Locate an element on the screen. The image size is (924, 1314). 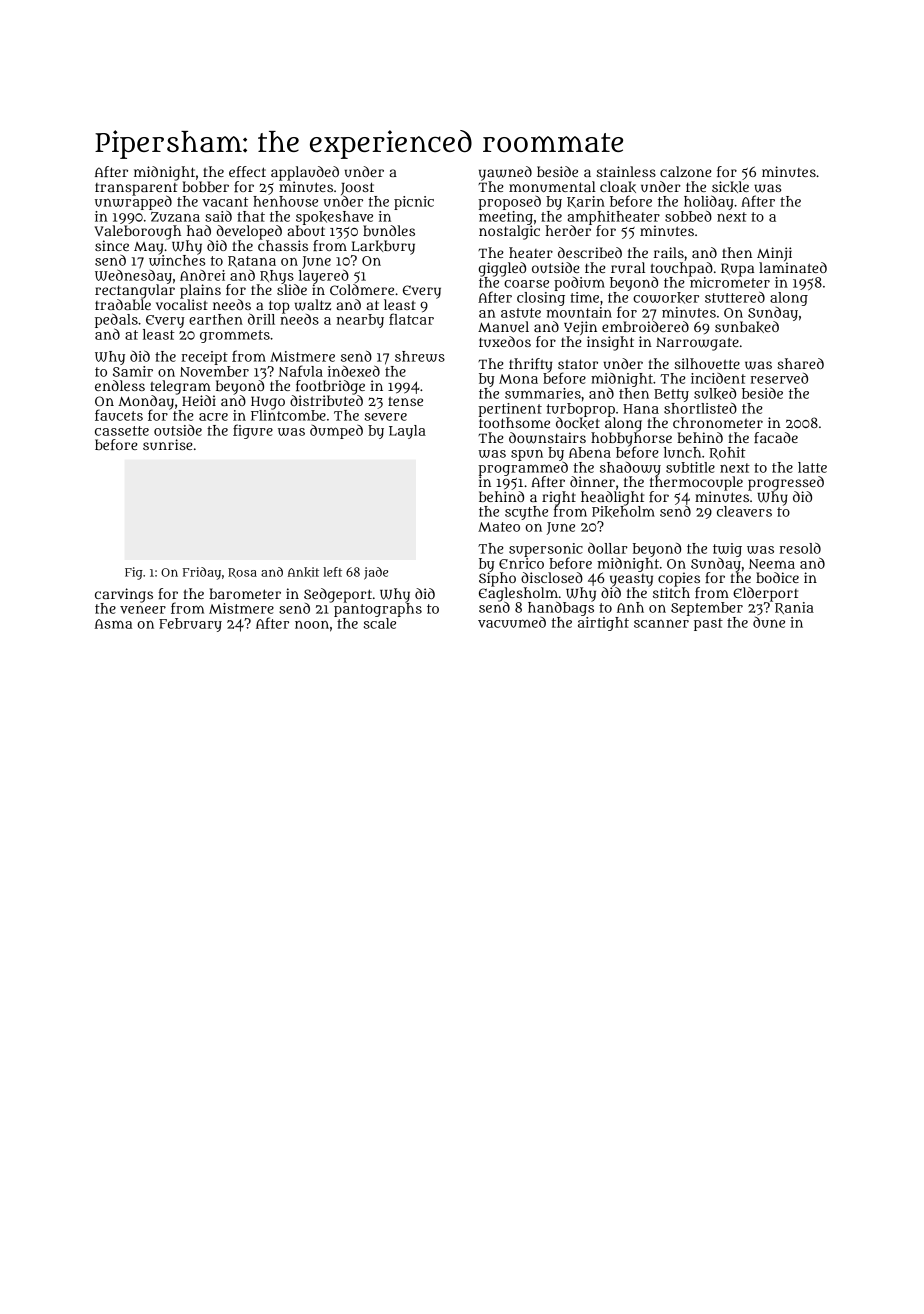
shortlisted is located at coordinates (700, 408).
